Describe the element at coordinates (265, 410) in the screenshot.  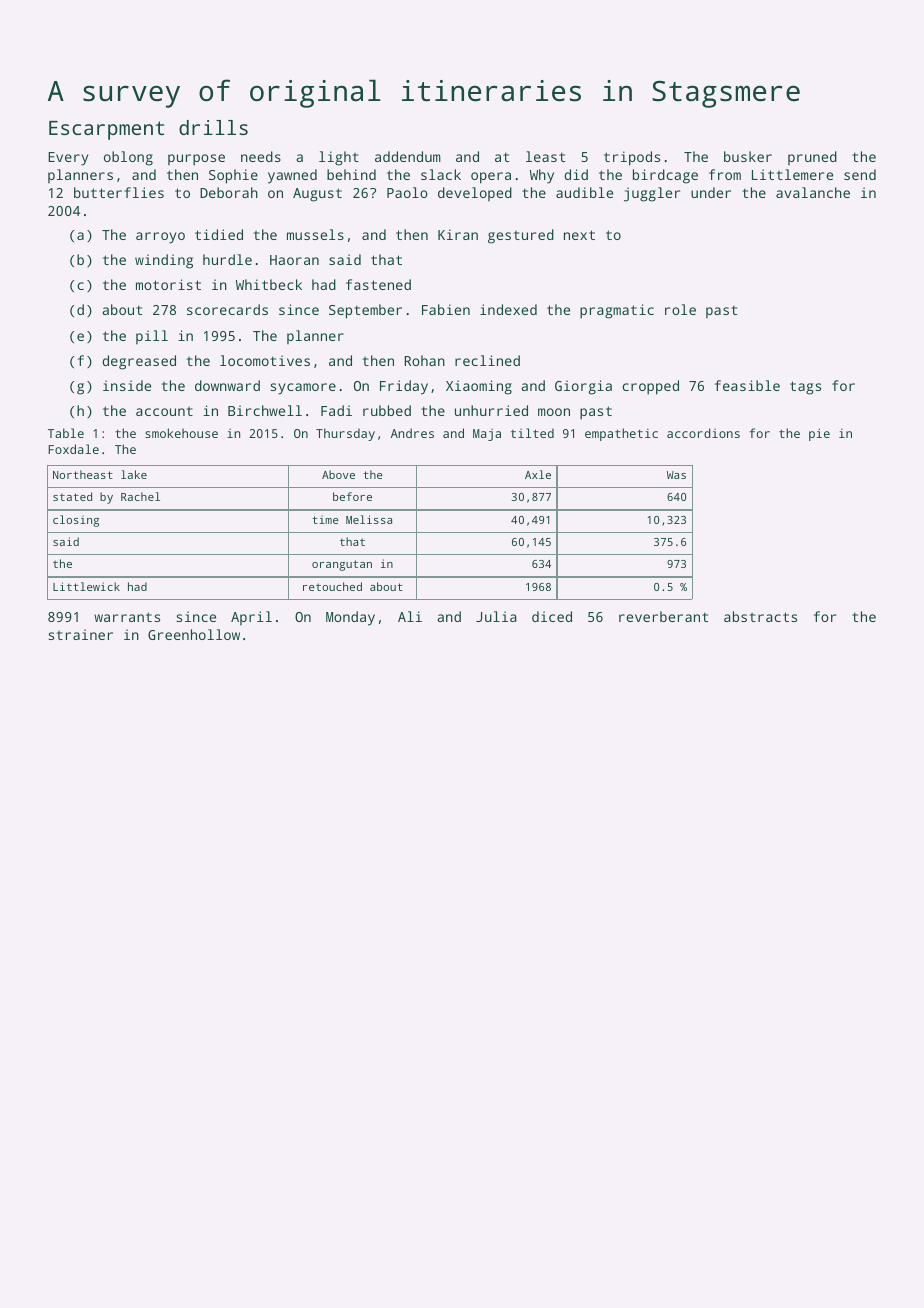
I see `Birchwell` at that location.
